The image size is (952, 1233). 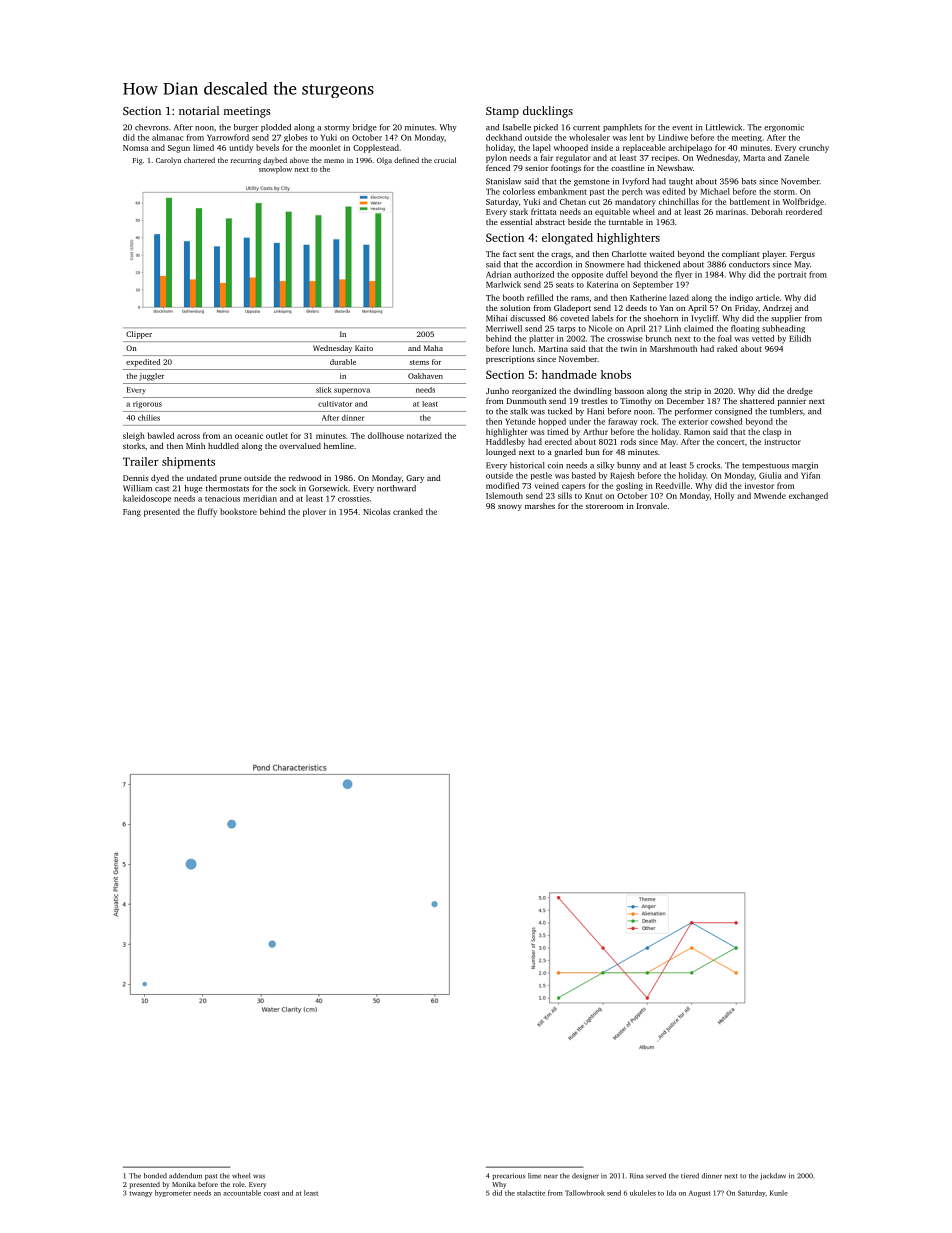 What do you see at coordinates (276, 128) in the page?
I see `plodded` at bounding box center [276, 128].
